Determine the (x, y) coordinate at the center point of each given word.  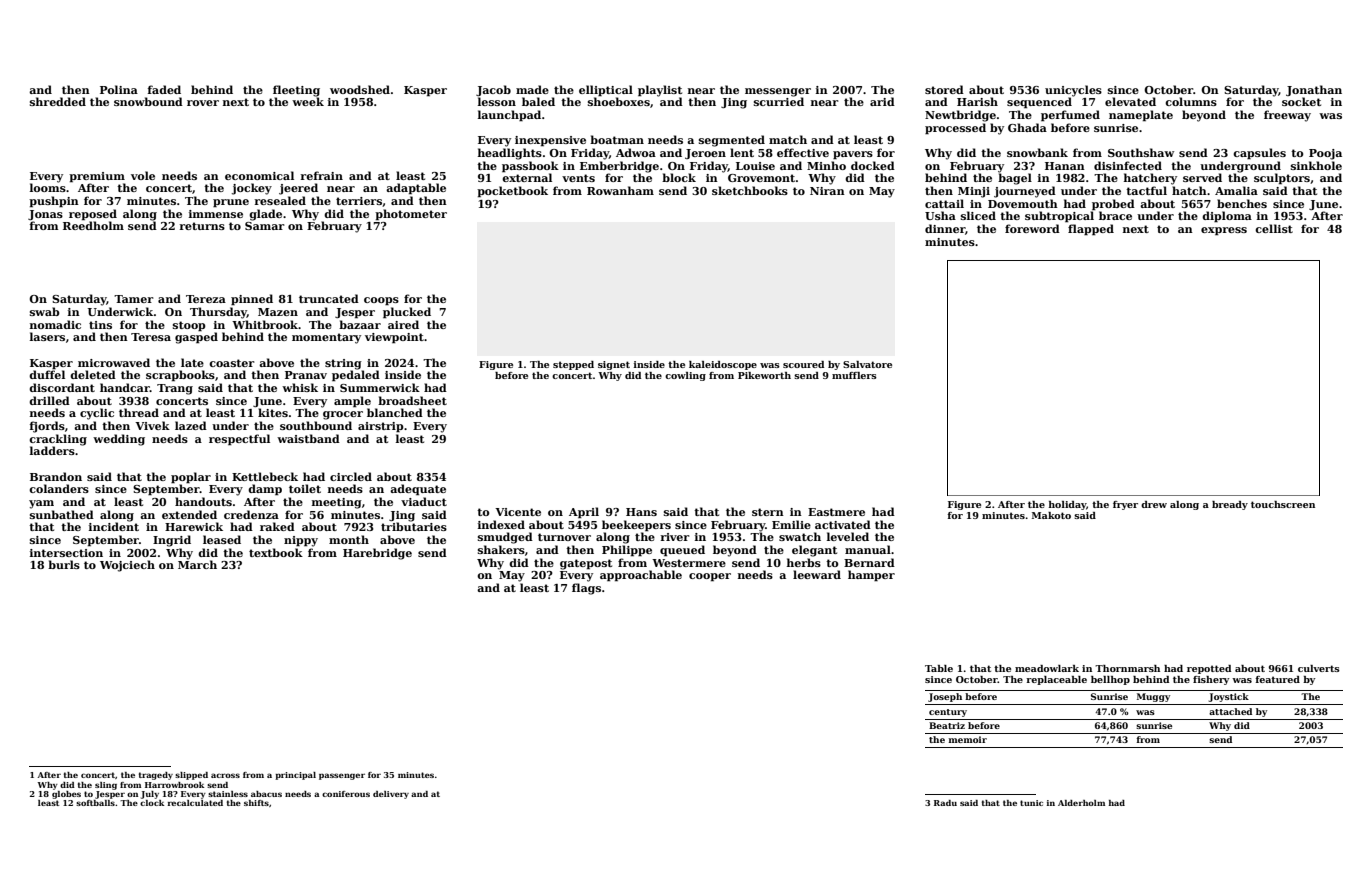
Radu (945, 803)
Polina (119, 89)
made (532, 89)
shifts (256, 803)
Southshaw (1141, 152)
